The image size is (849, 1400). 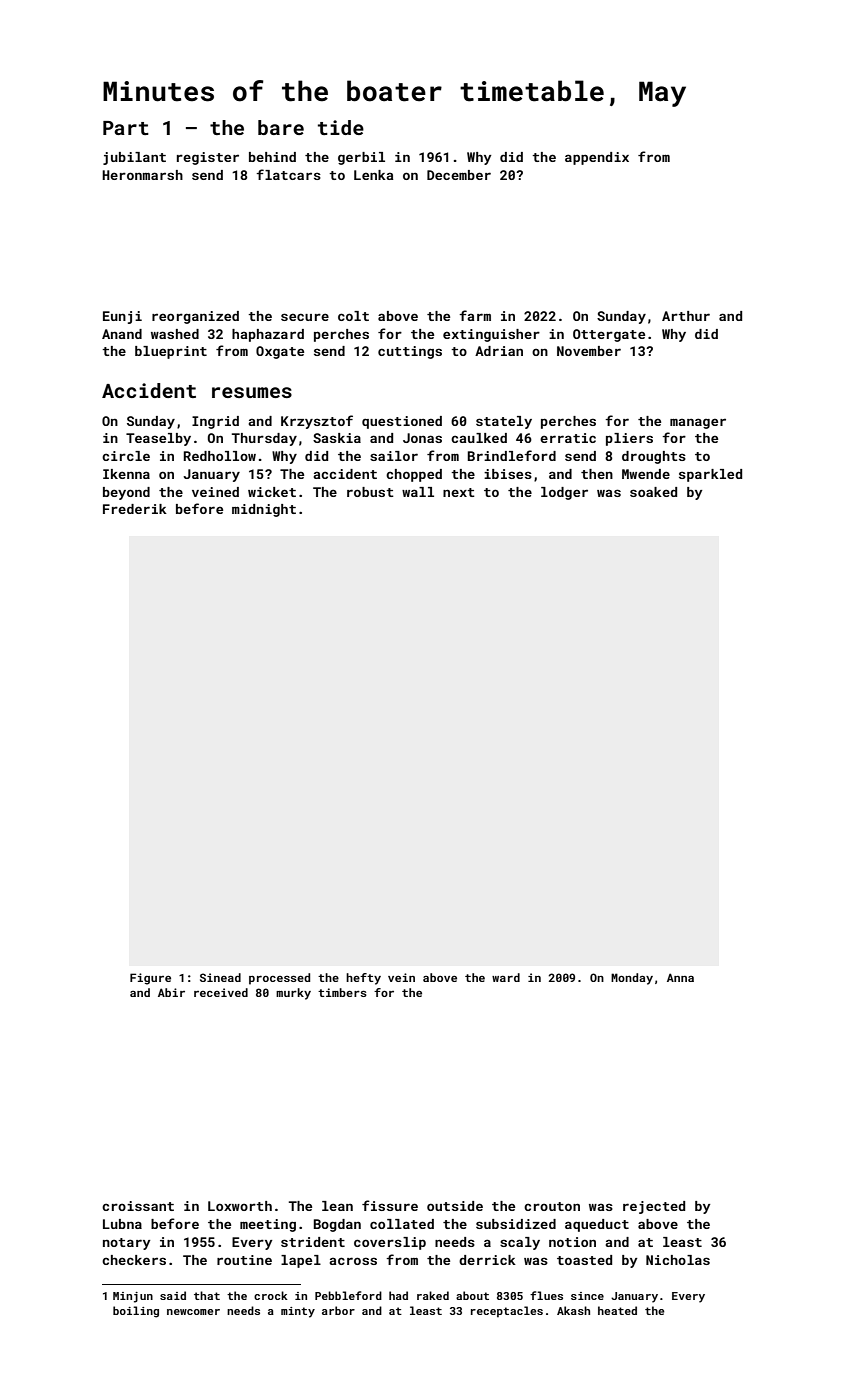 I want to click on Part, so click(x=126, y=128).
